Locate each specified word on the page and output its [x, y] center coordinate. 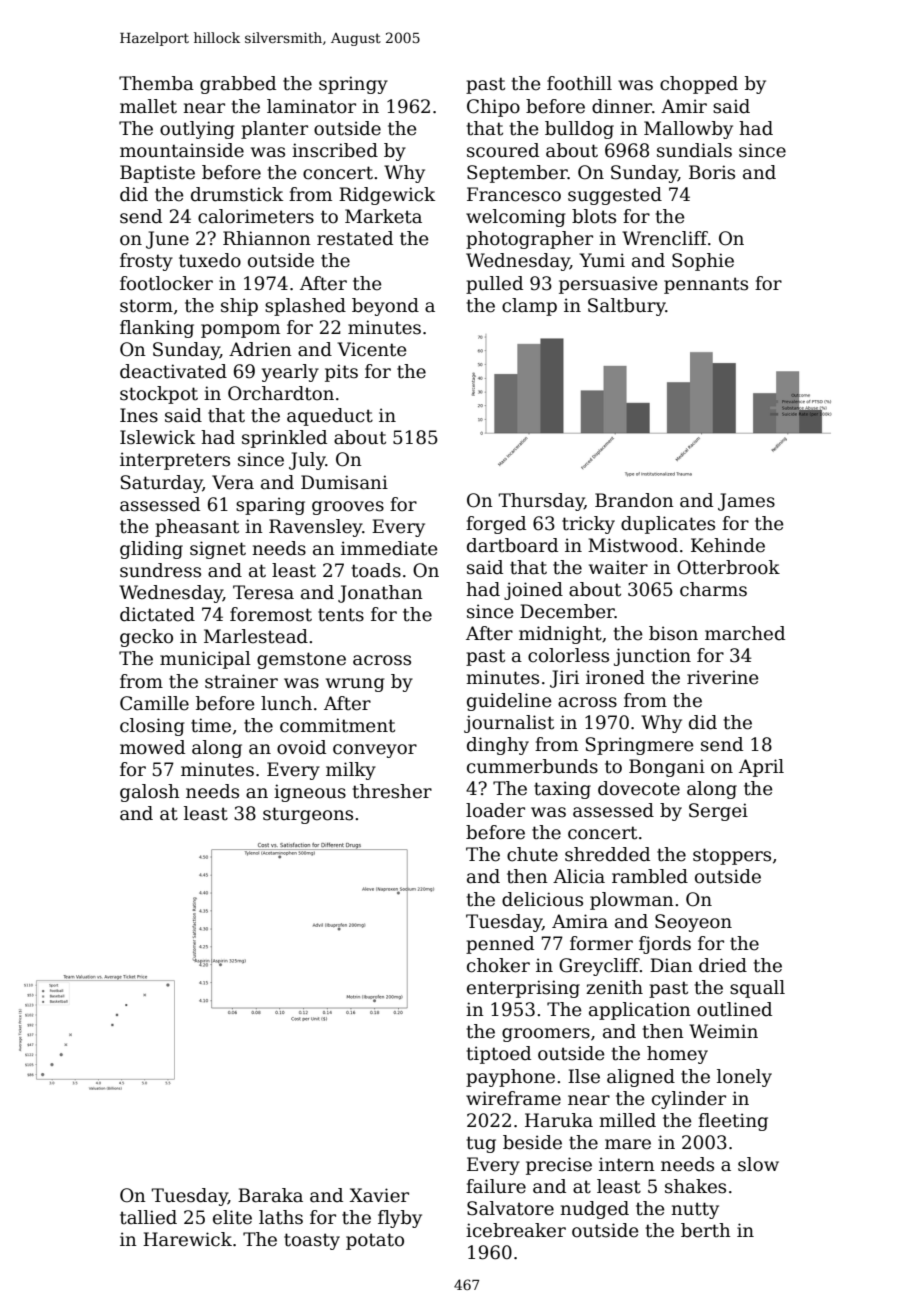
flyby [400, 1219]
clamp [529, 307]
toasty [312, 1241]
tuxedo [210, 260]
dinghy [498, 746]
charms [713, 589]
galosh [150, 793]
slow [758, 1164]
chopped [699, 85]
